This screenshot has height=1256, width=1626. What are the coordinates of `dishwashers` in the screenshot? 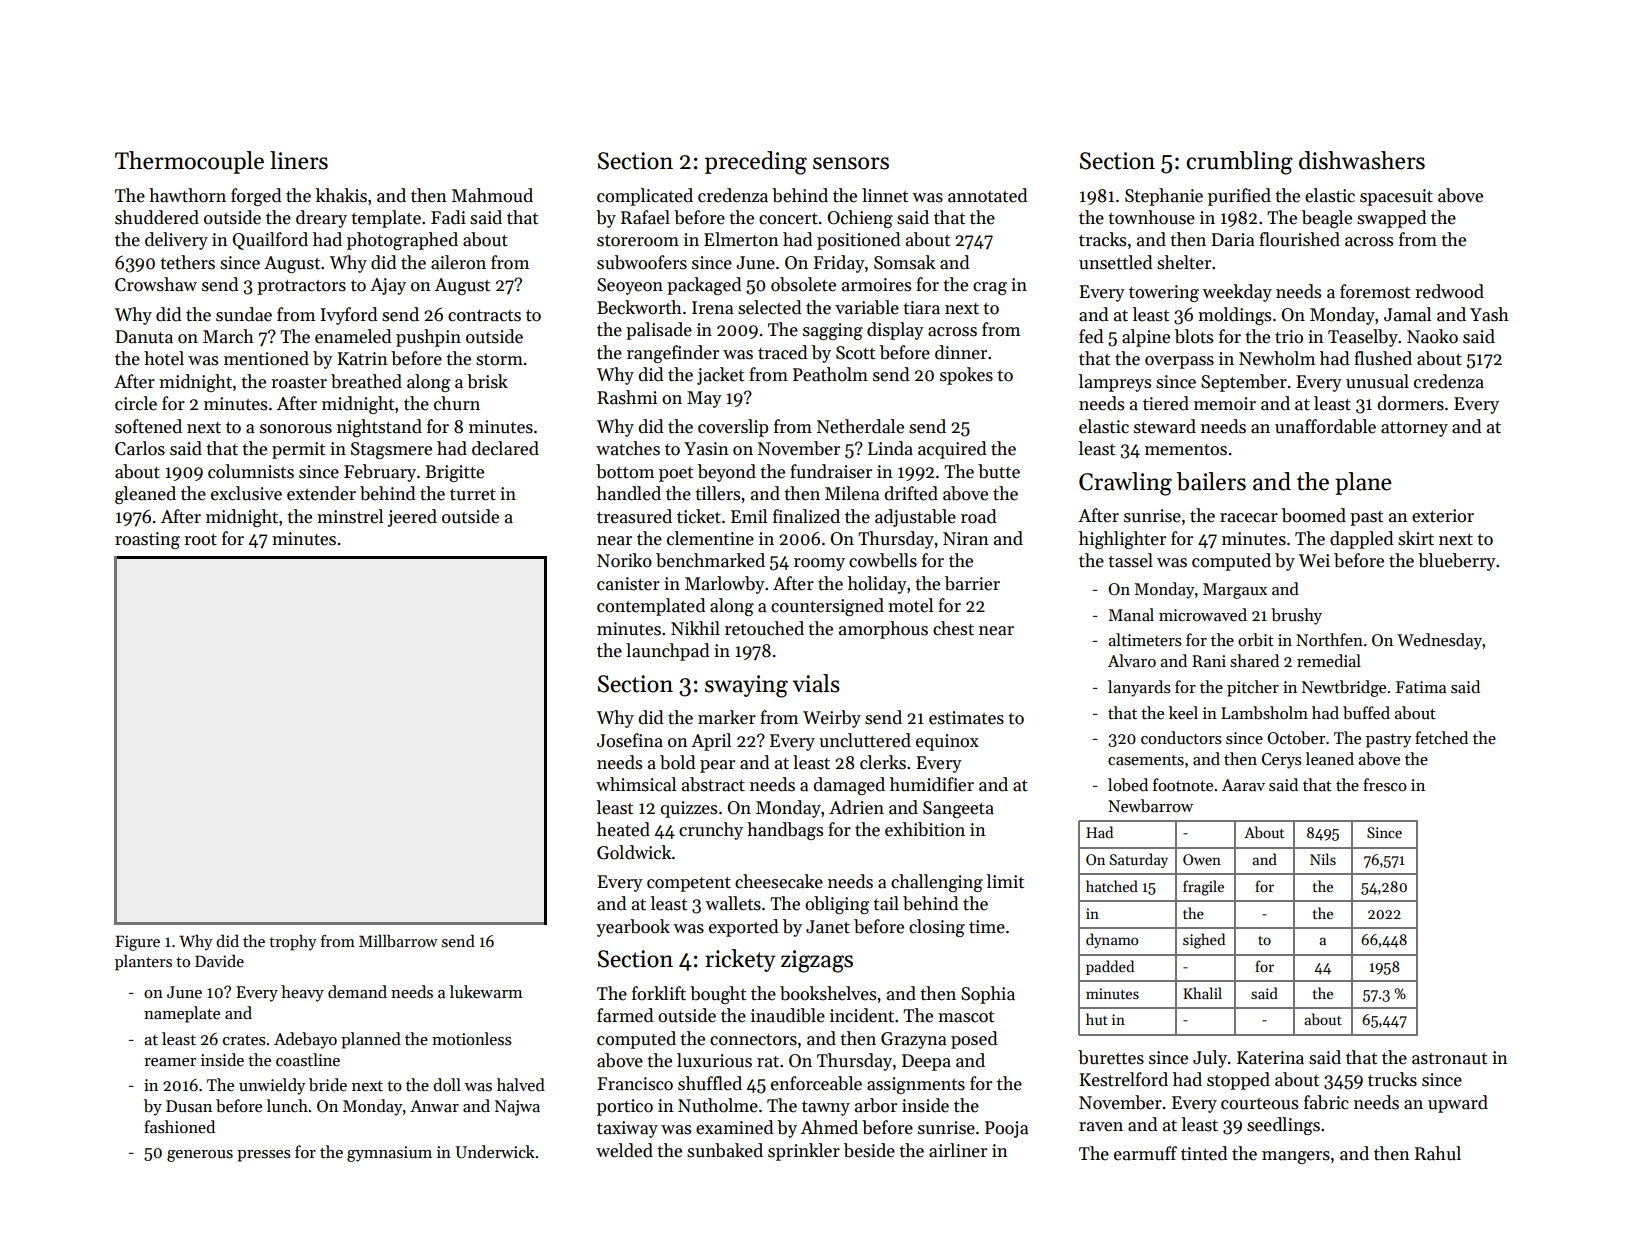 It's located at (1362, 160).
